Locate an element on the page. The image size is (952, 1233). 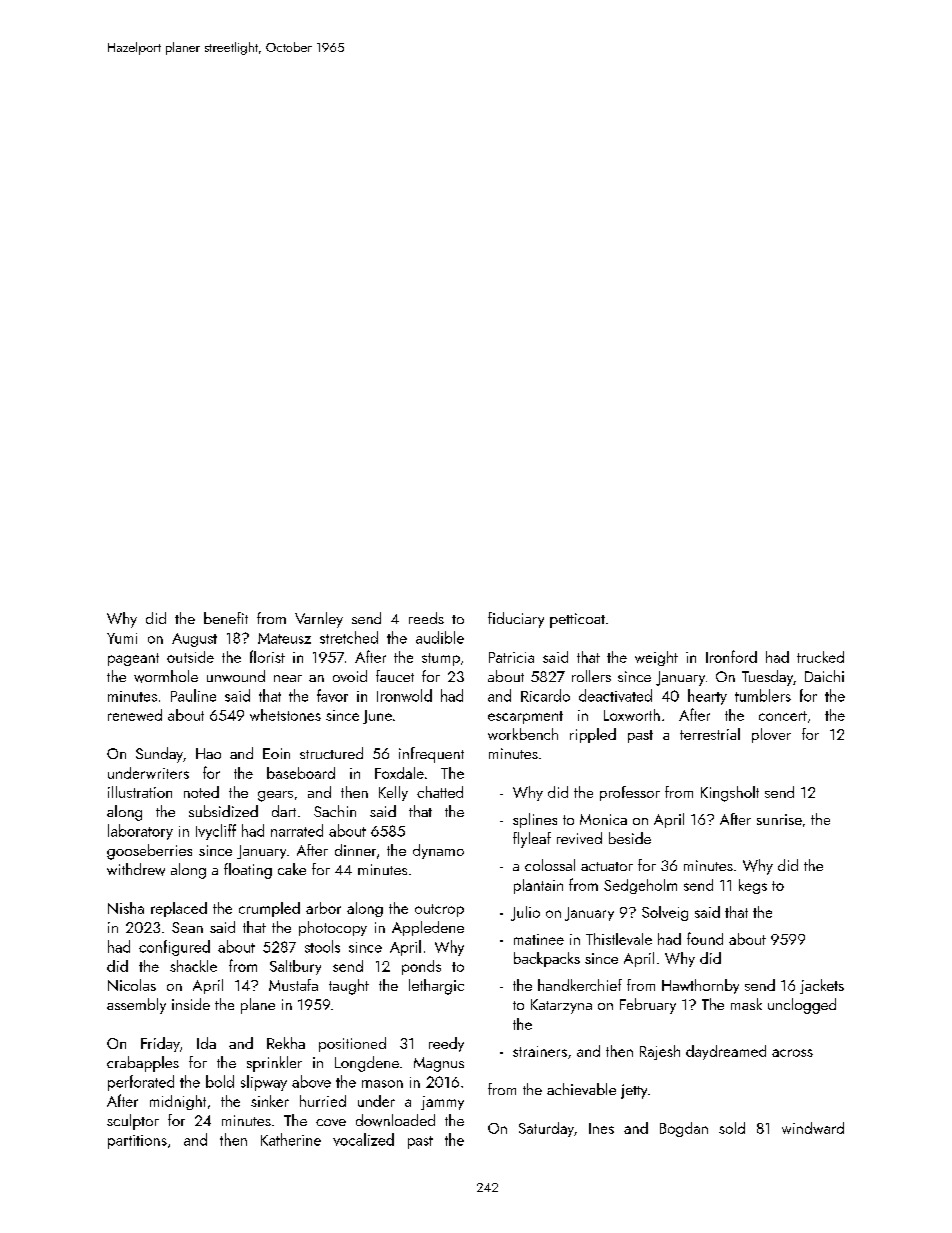
sunrise is located at coordinates (779, 819).
